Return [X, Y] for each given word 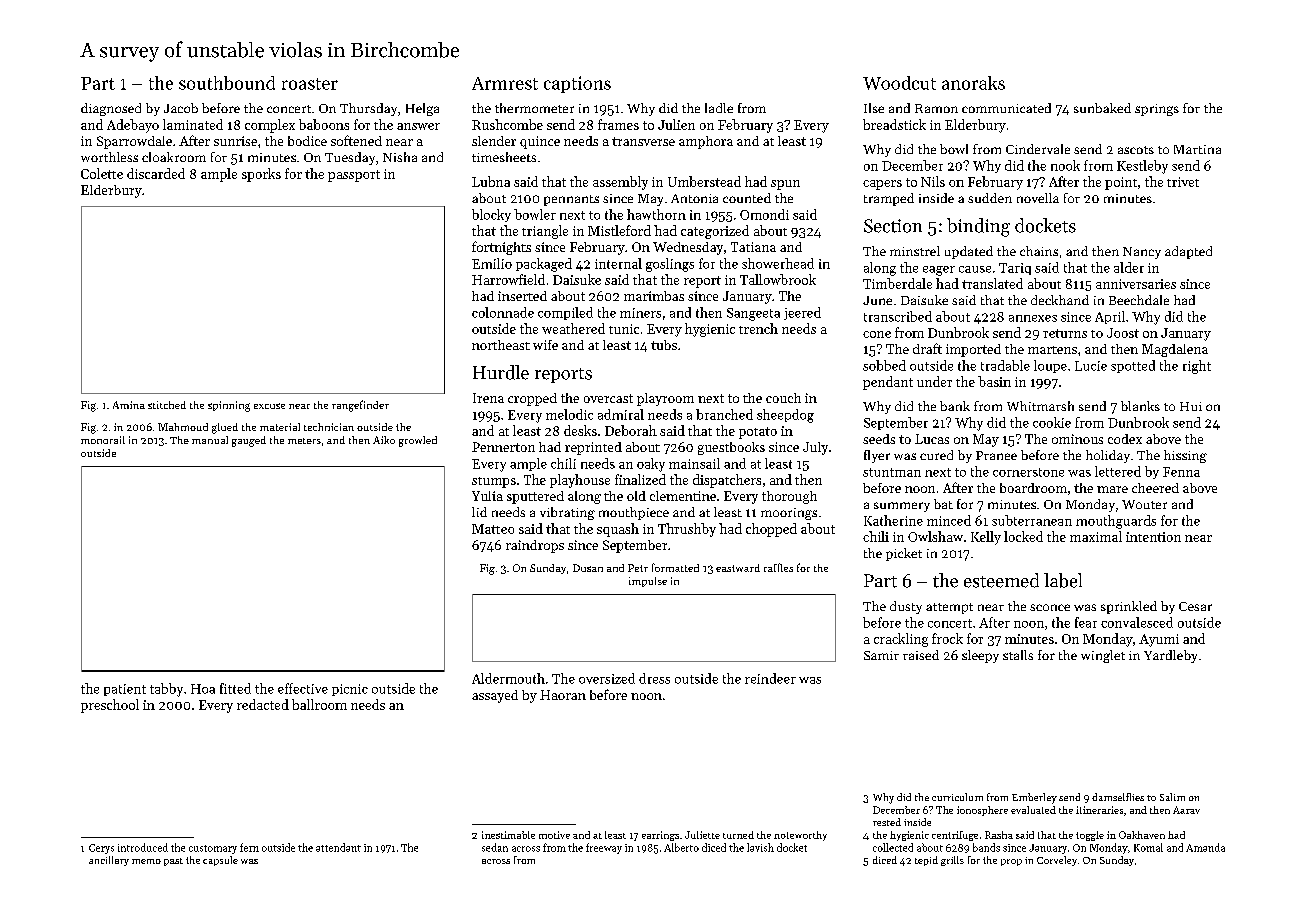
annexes [1033, 318]
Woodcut [899, 83]
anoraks [973, 83]
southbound [227, 83]
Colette [102, 173]
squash [618, 530]
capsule [220, 861]
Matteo [493, 529]
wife [545, 345]
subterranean [1032, 520]
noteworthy [800, 836]
